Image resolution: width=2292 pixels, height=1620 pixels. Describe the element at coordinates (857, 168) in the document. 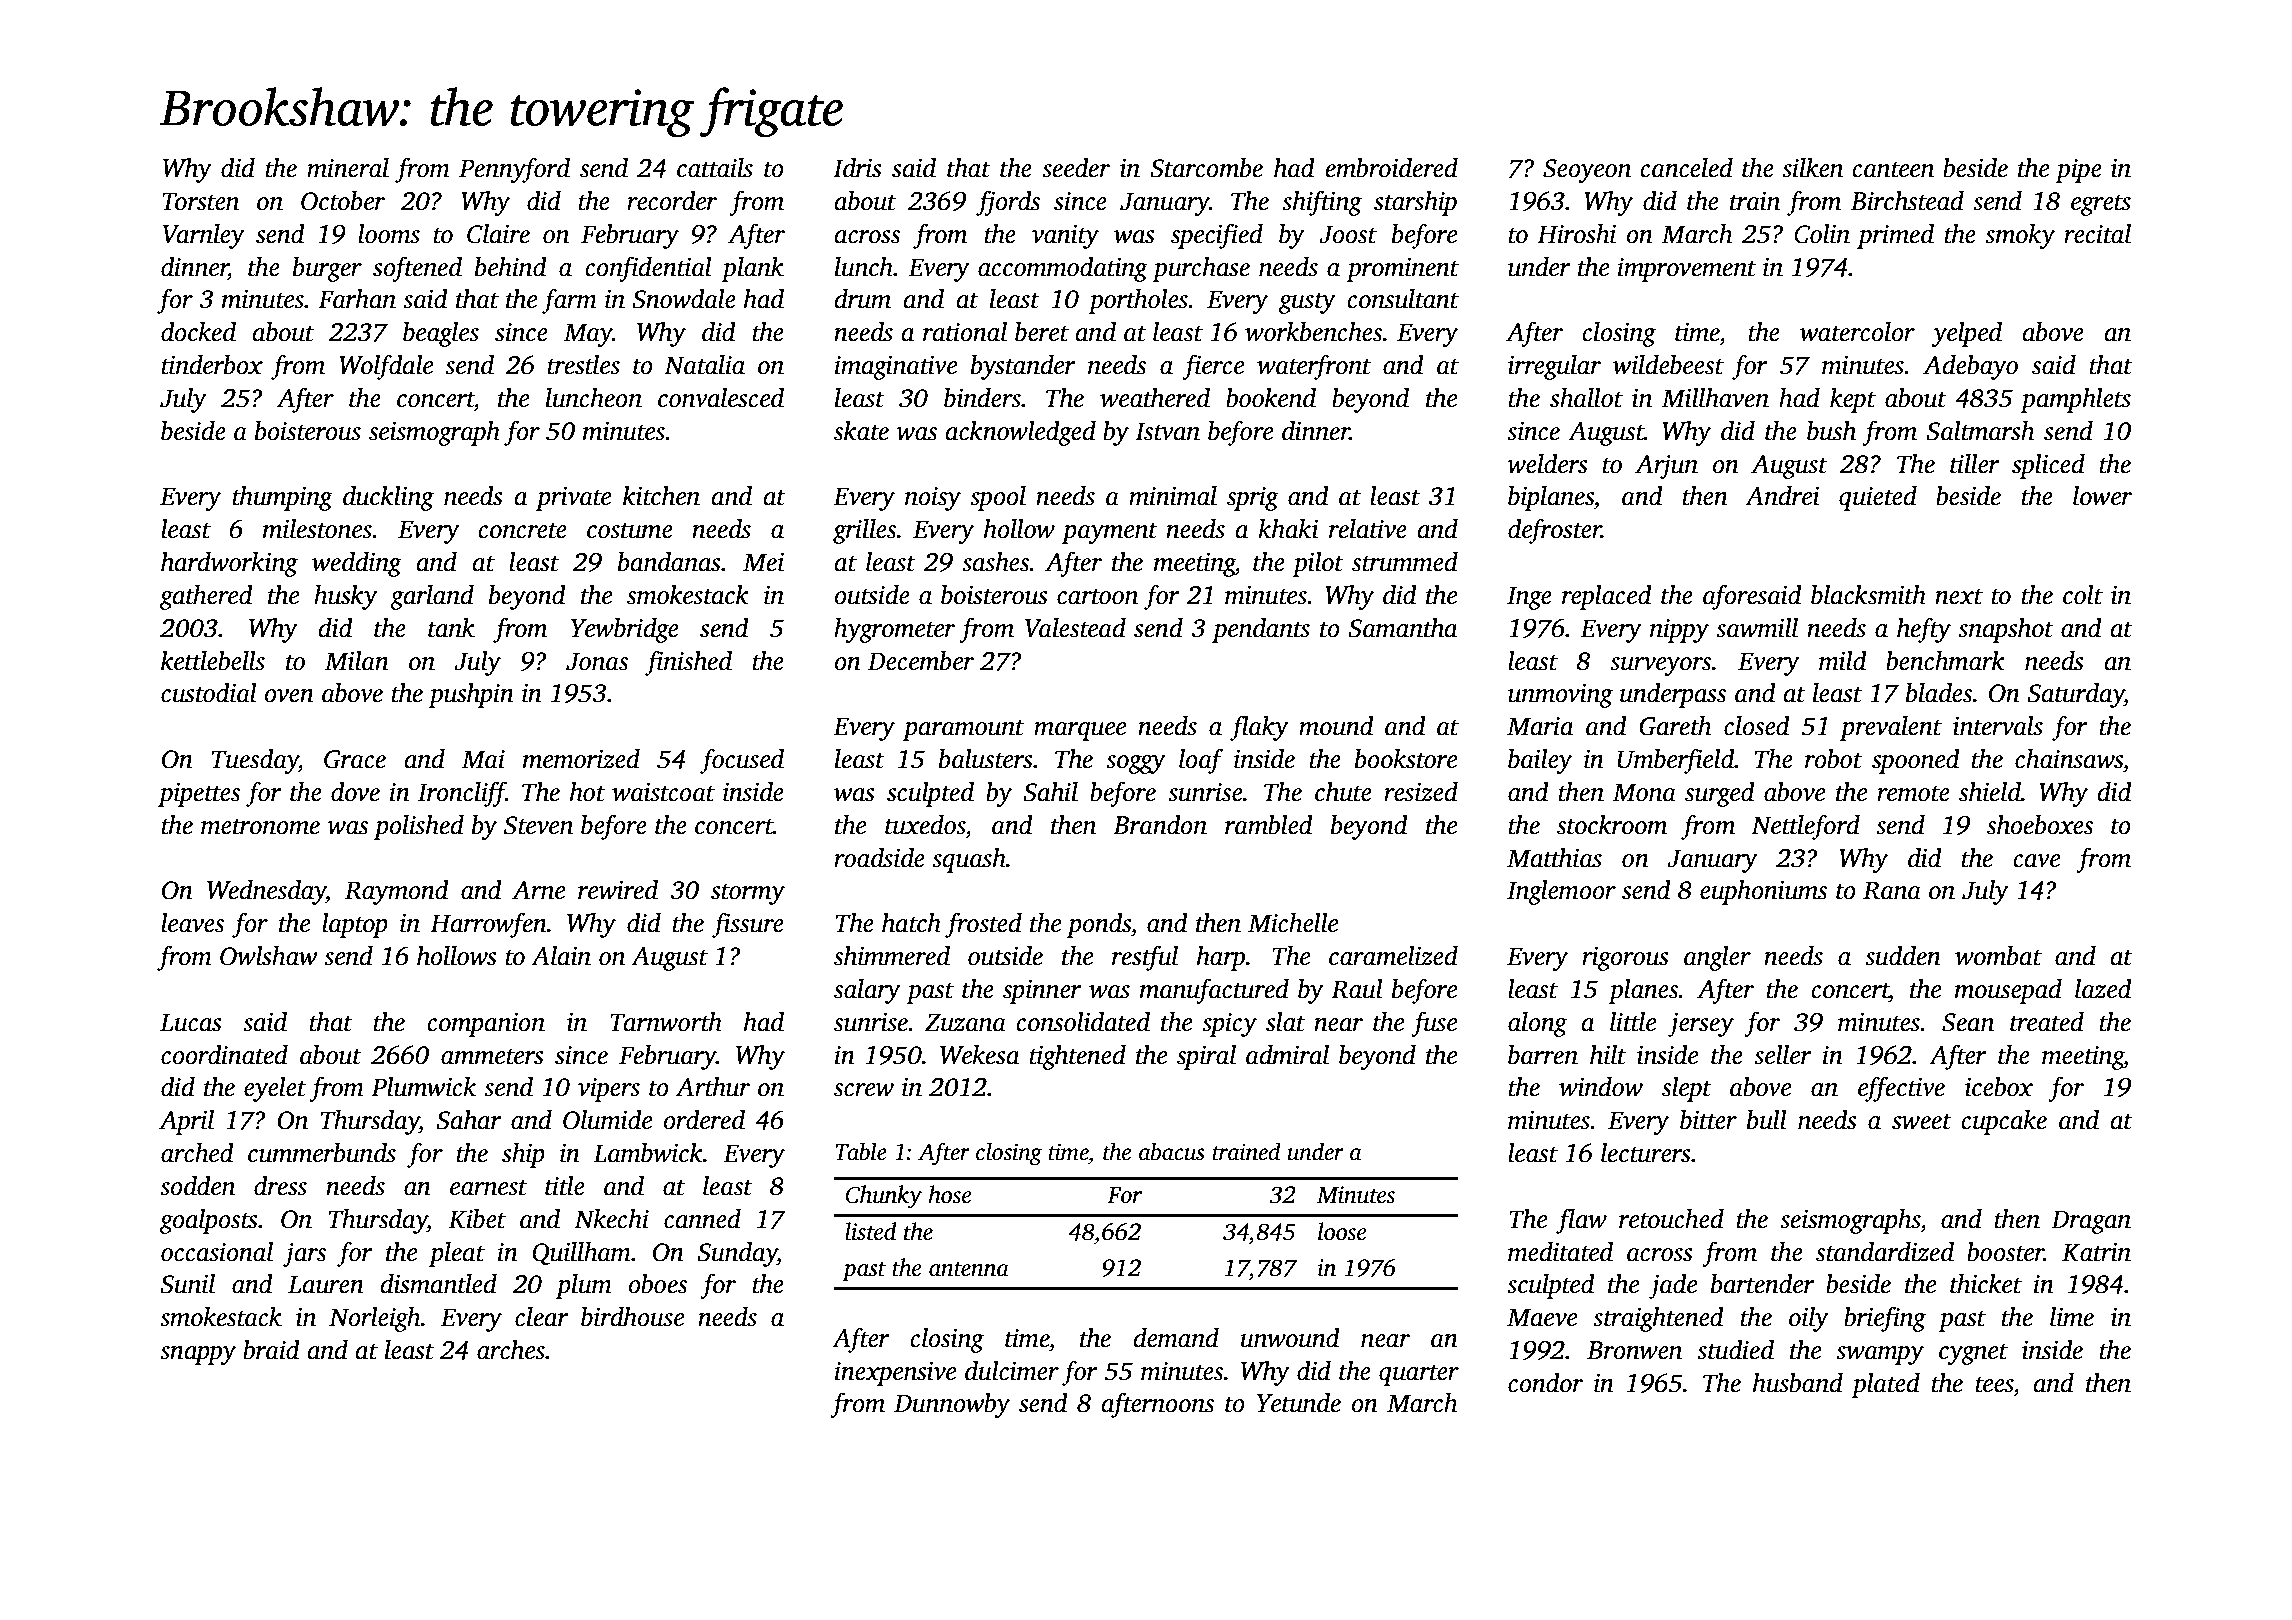

I see `Idris` at that location.
